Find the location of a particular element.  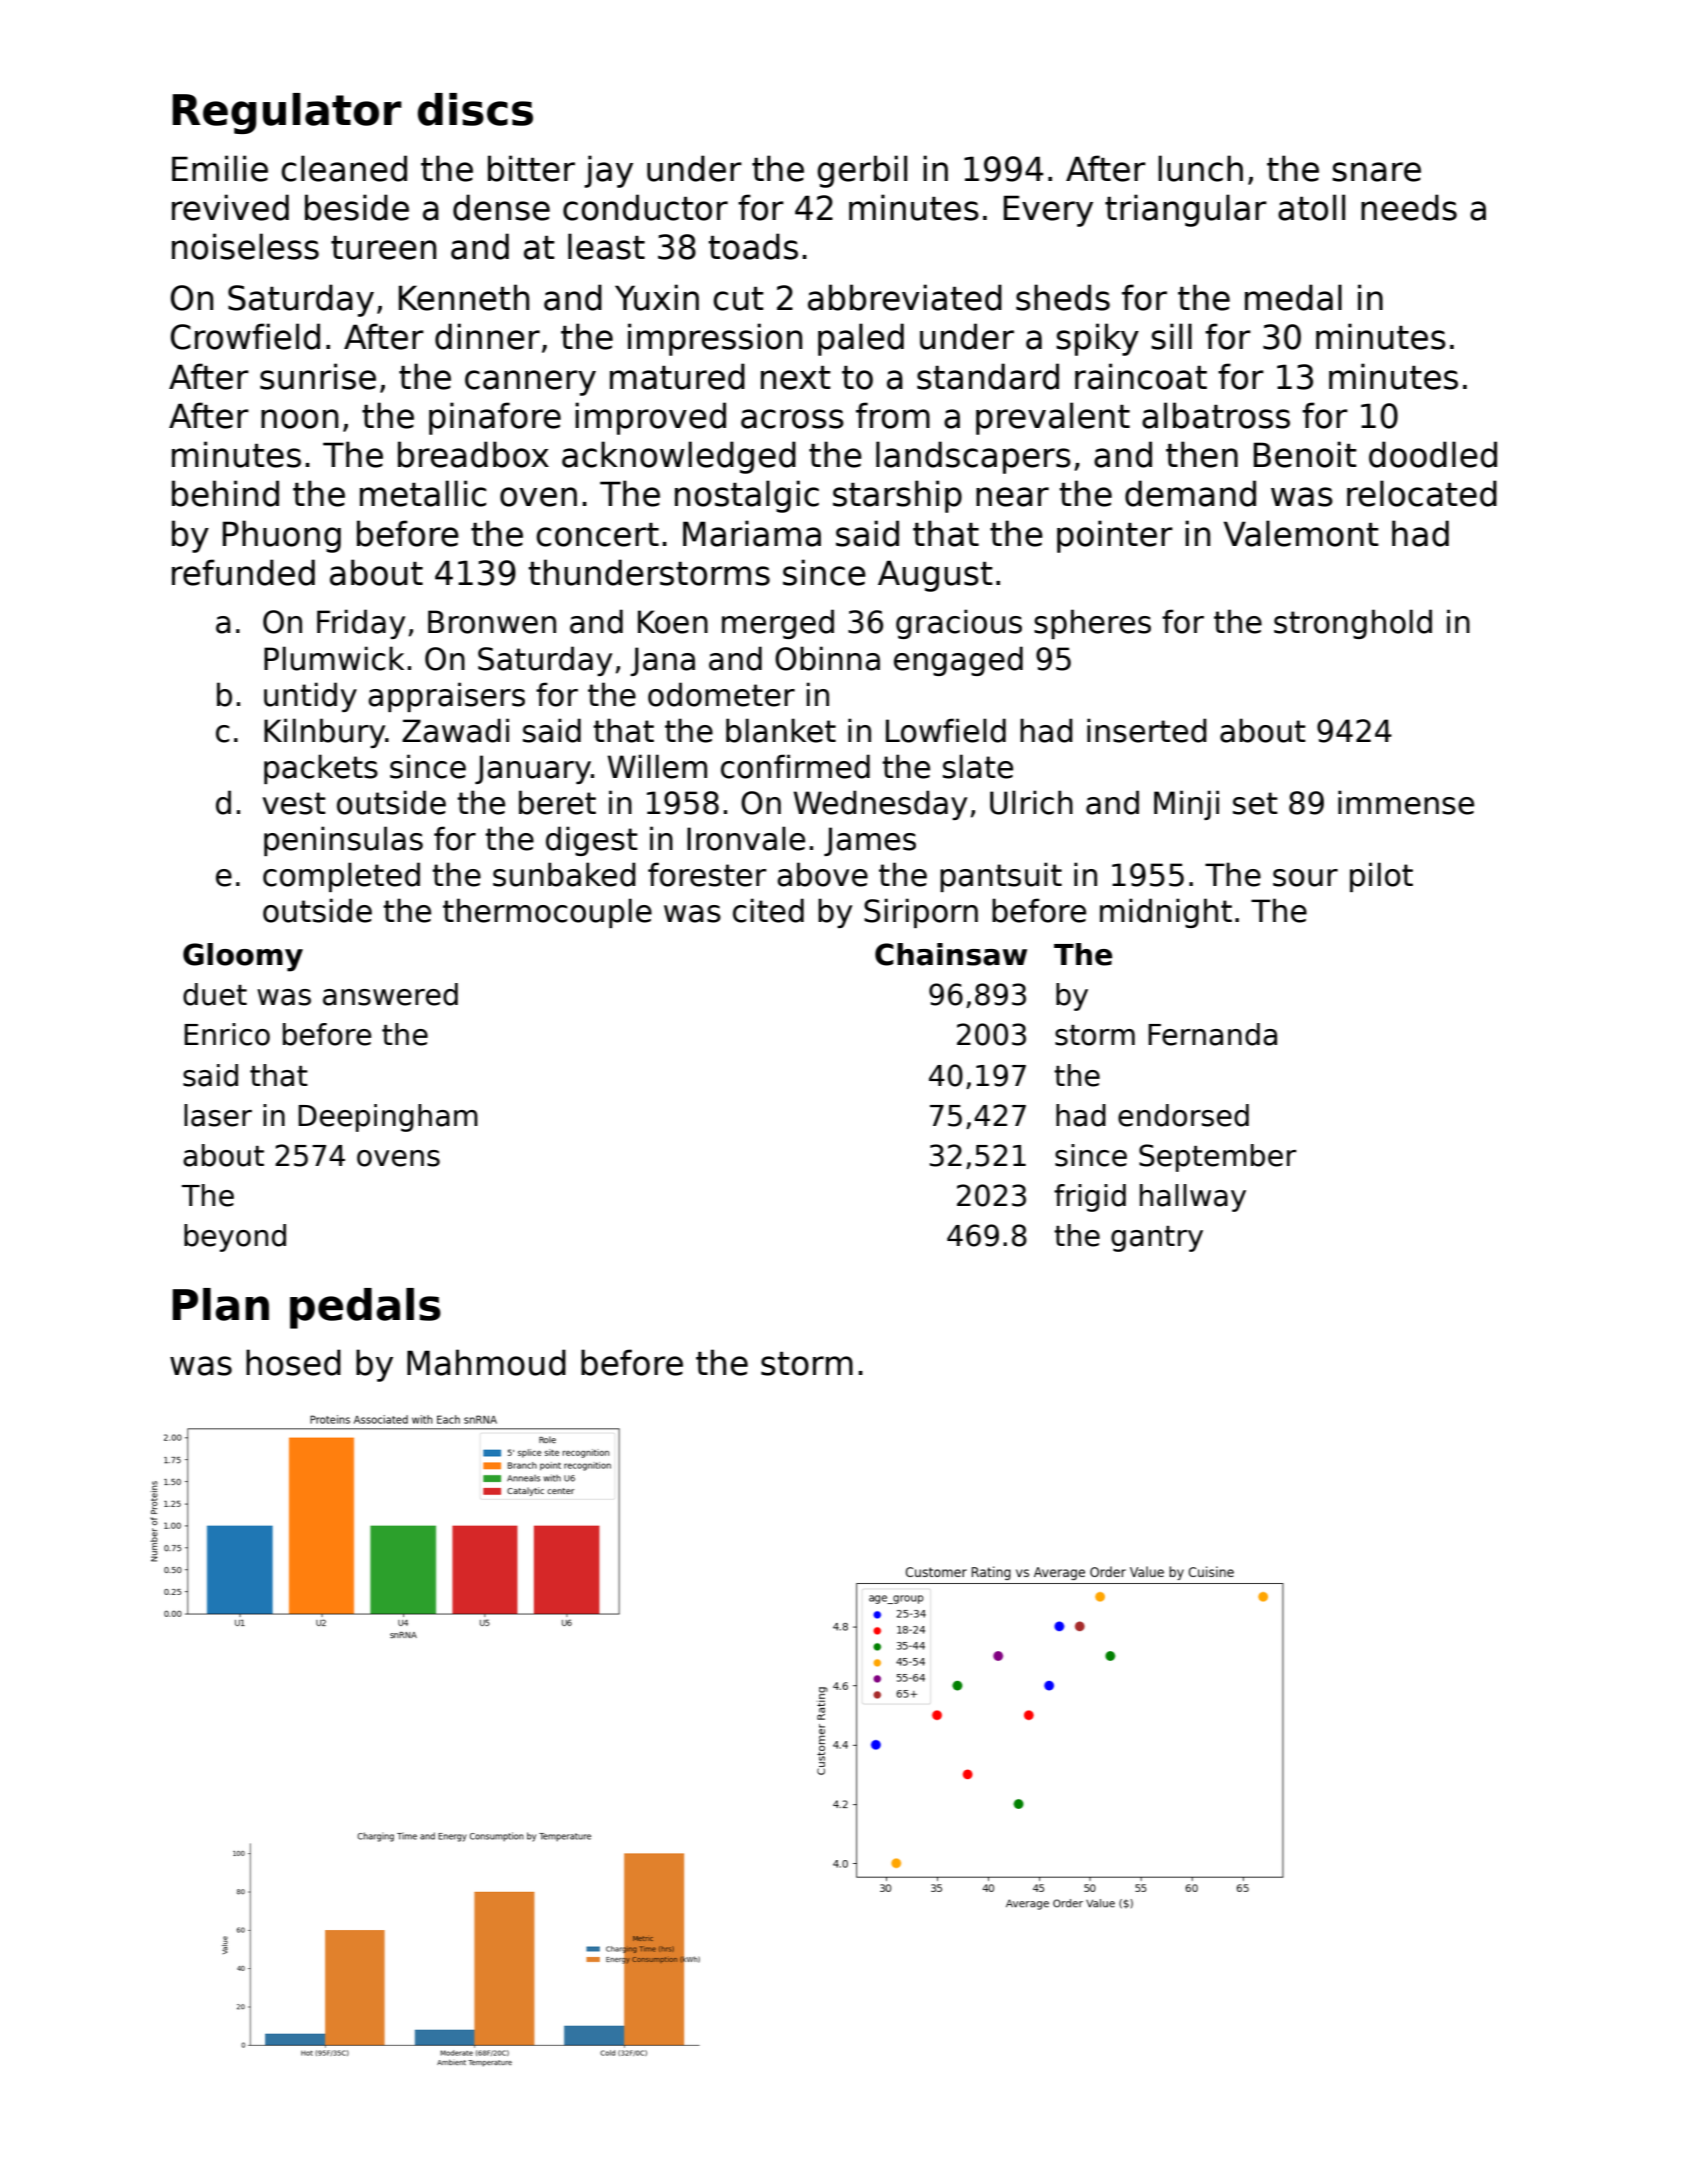

midnight is located at coordinates (1166, 913).
